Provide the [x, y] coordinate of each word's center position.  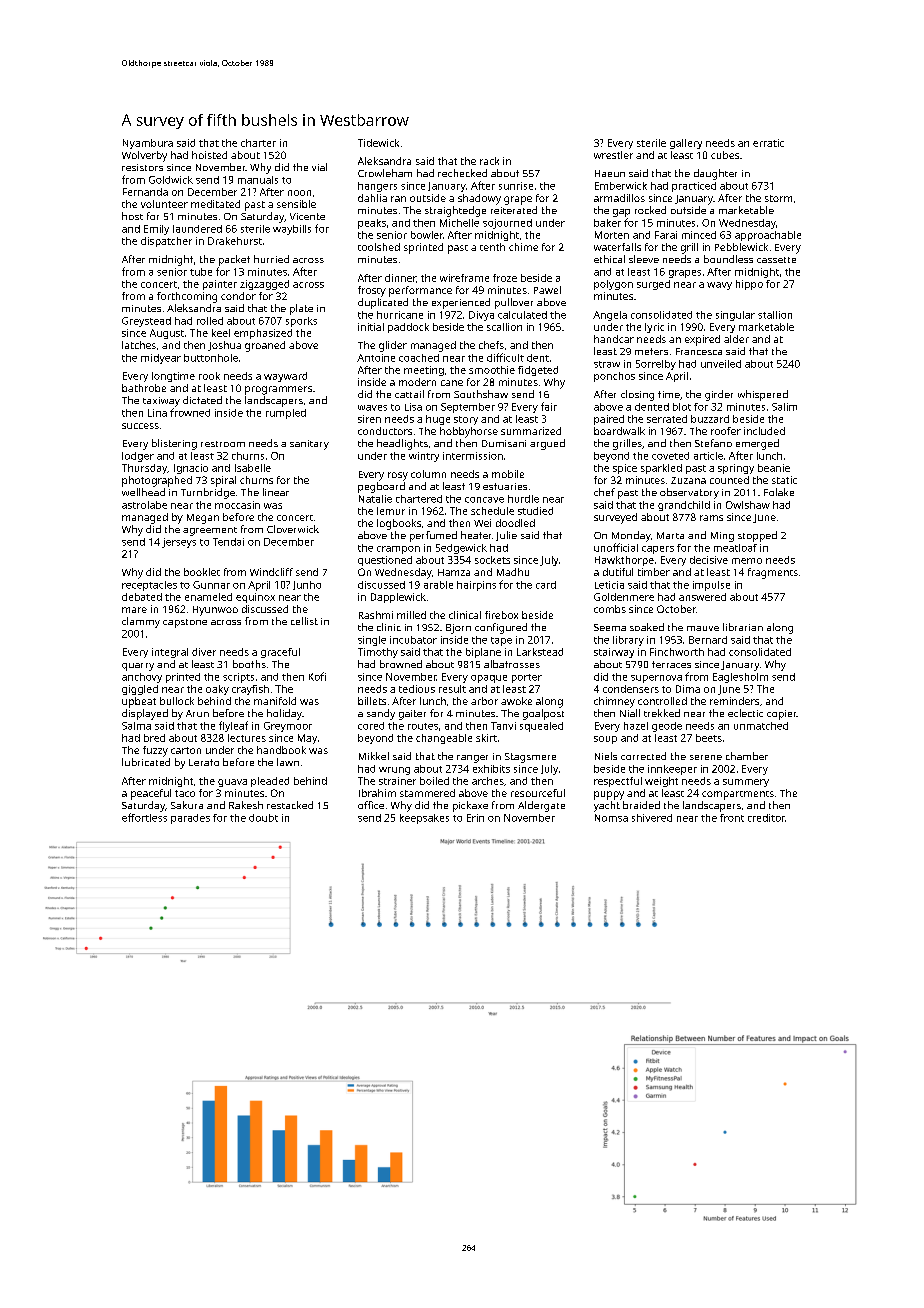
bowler [427, 235]
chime [523, 247]
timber [654, 572]
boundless [728, 259]
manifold [275, 701]
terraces [671, 664]
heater [476, 535]
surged [653, 285]
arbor [484, 701]
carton [186, 750]
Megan [203, 519]
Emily [156, 230]
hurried [271, 259]
